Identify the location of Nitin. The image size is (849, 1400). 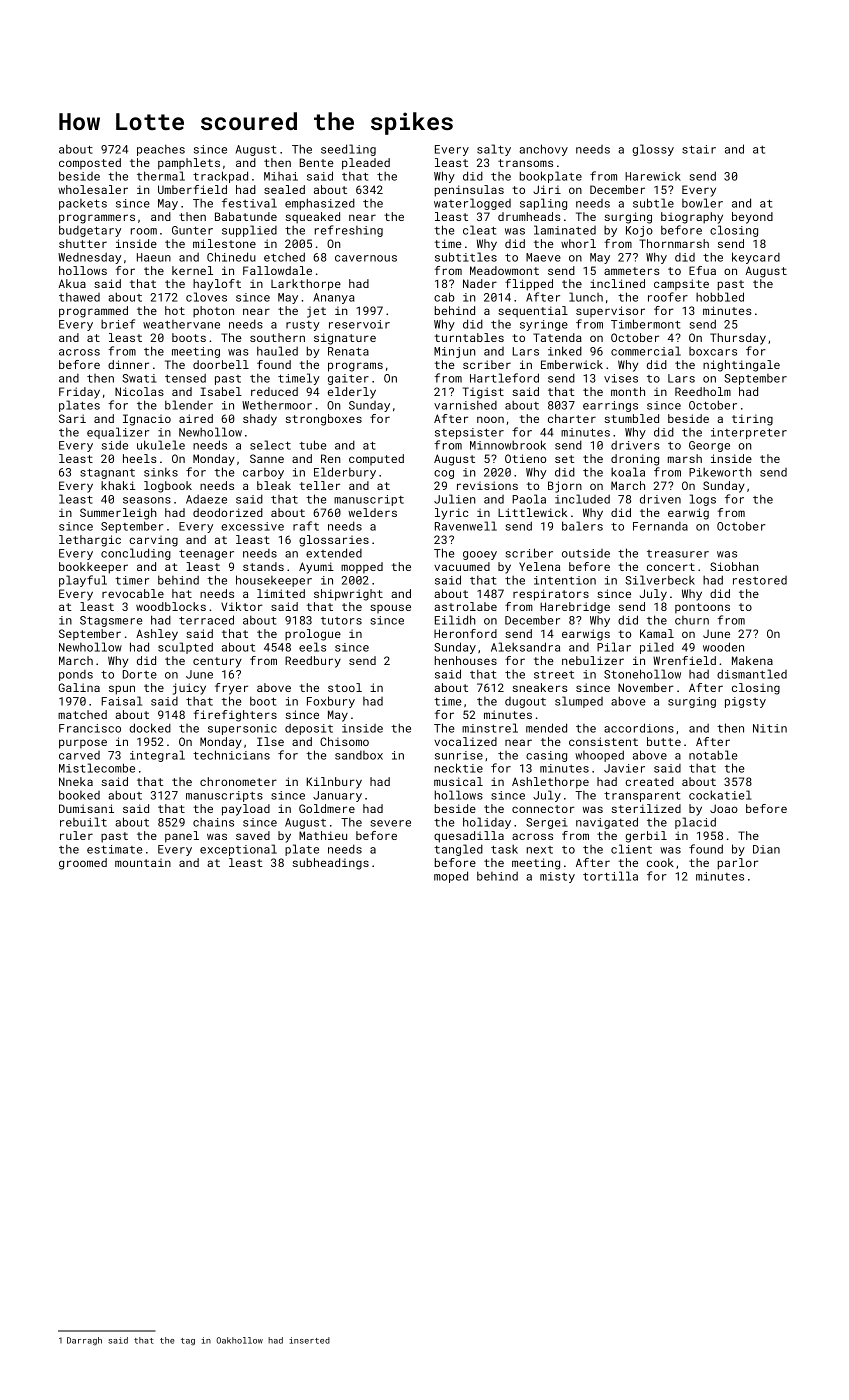
(770, 728).
